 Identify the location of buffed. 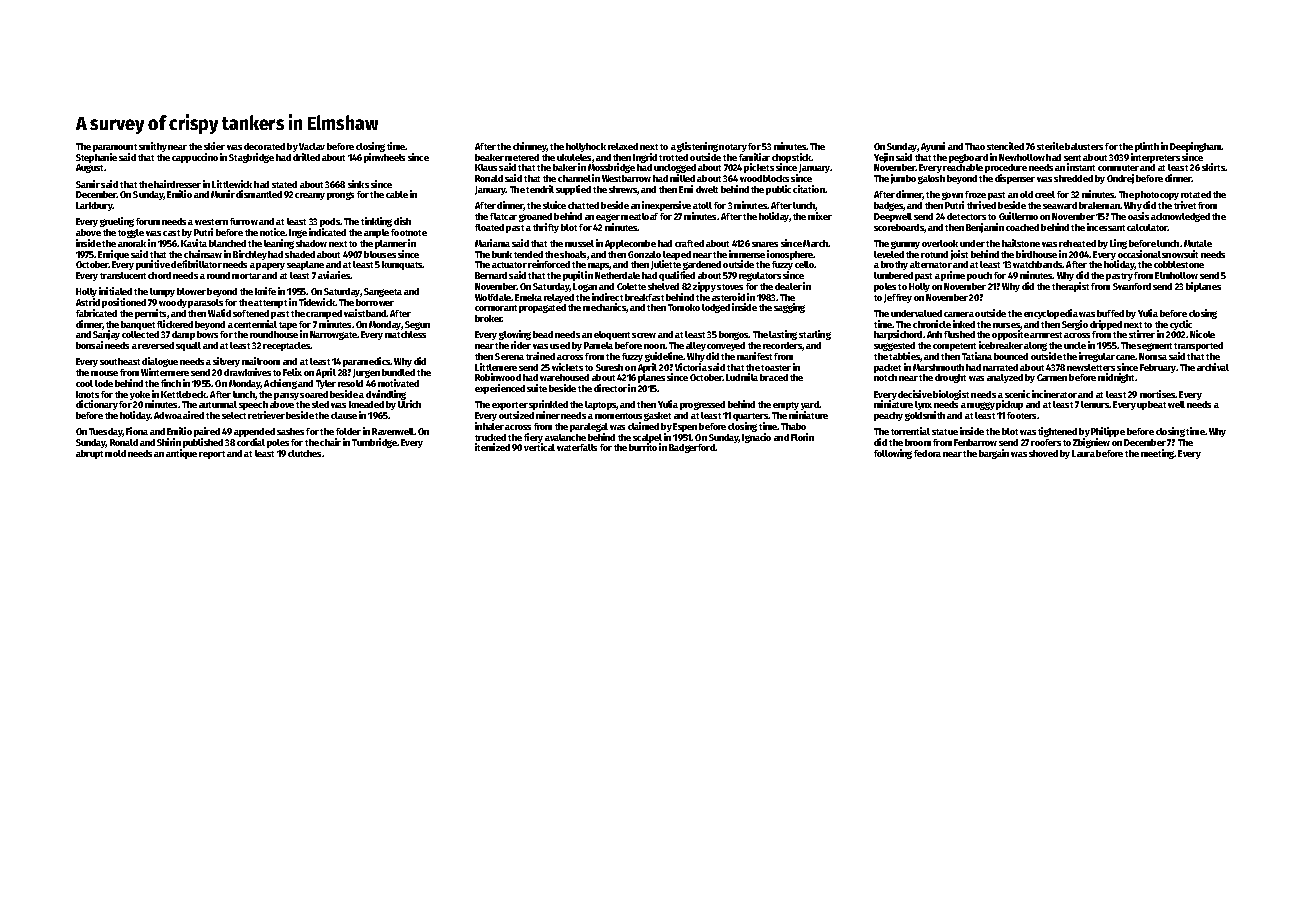
(1110, 313).
